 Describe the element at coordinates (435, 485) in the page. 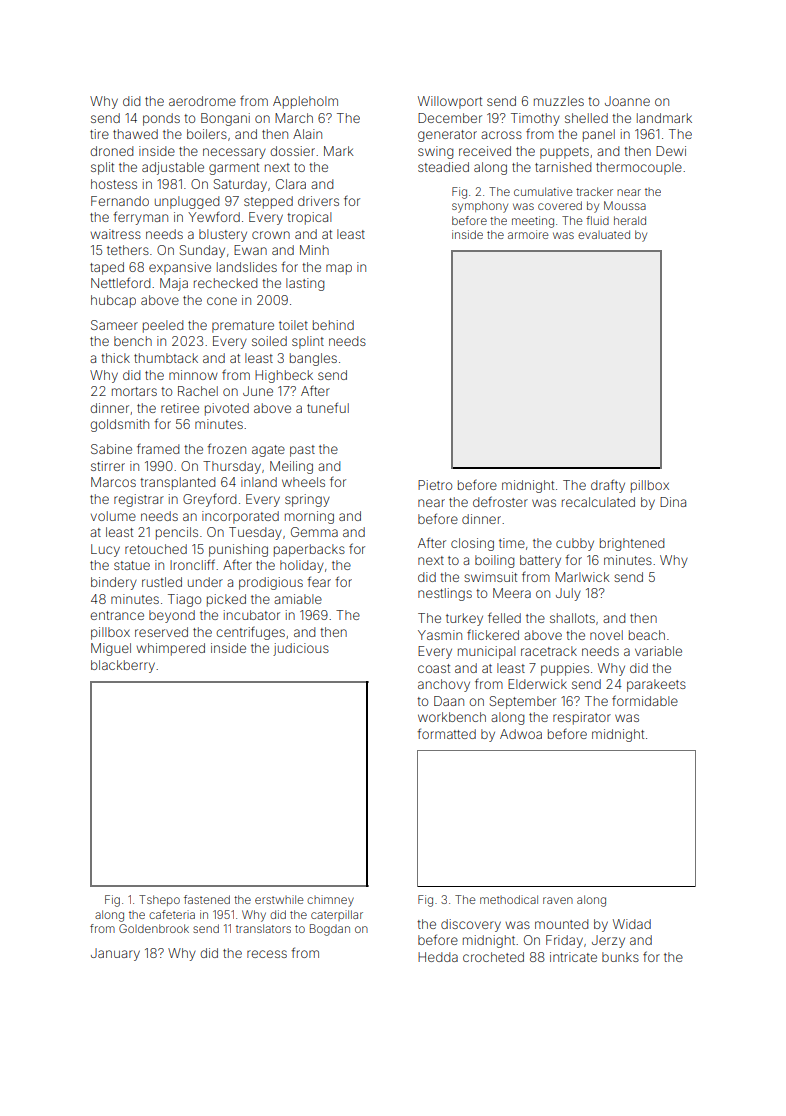

I see `Pietro` at that location.
